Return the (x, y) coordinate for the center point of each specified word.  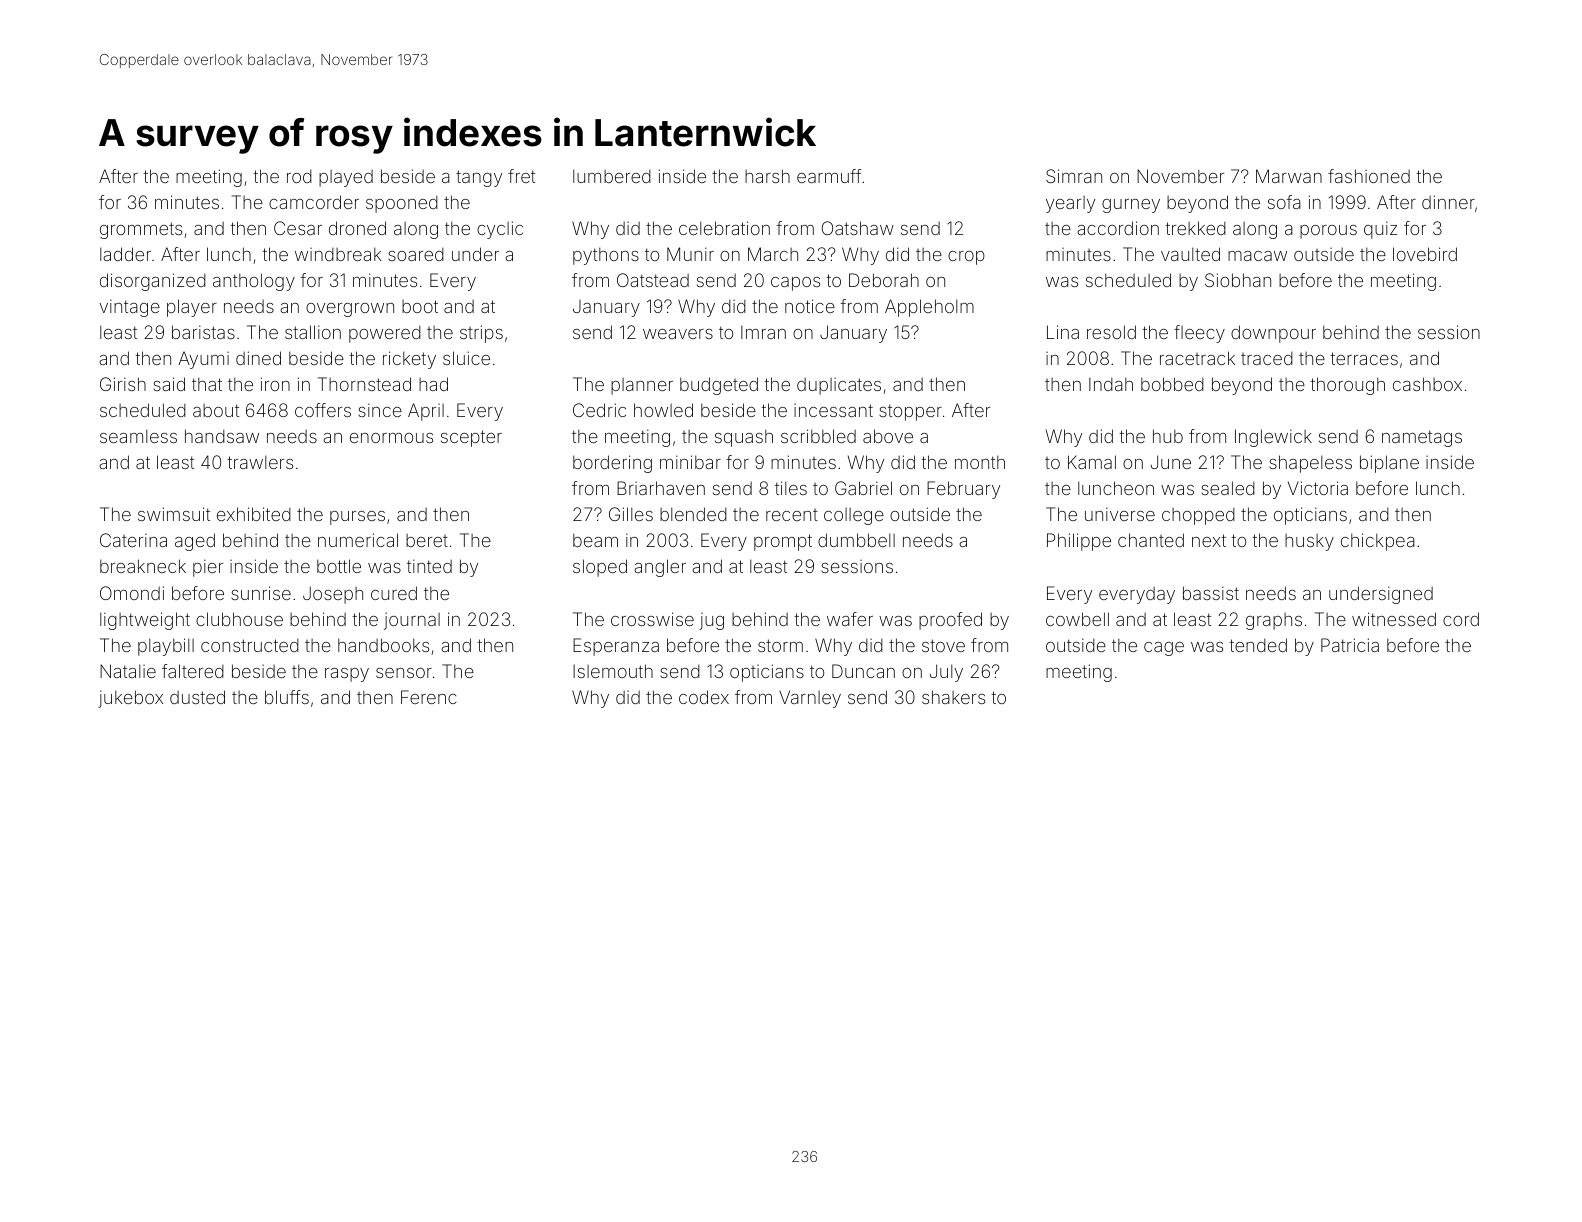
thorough (1347, 386)
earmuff (829, 176)
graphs (1274, 621)
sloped (600, 568)
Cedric (599, 410)
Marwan (1289, 176)
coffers (323, 410)
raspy (347, 675)
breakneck (143, 566)
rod (299, 176)
